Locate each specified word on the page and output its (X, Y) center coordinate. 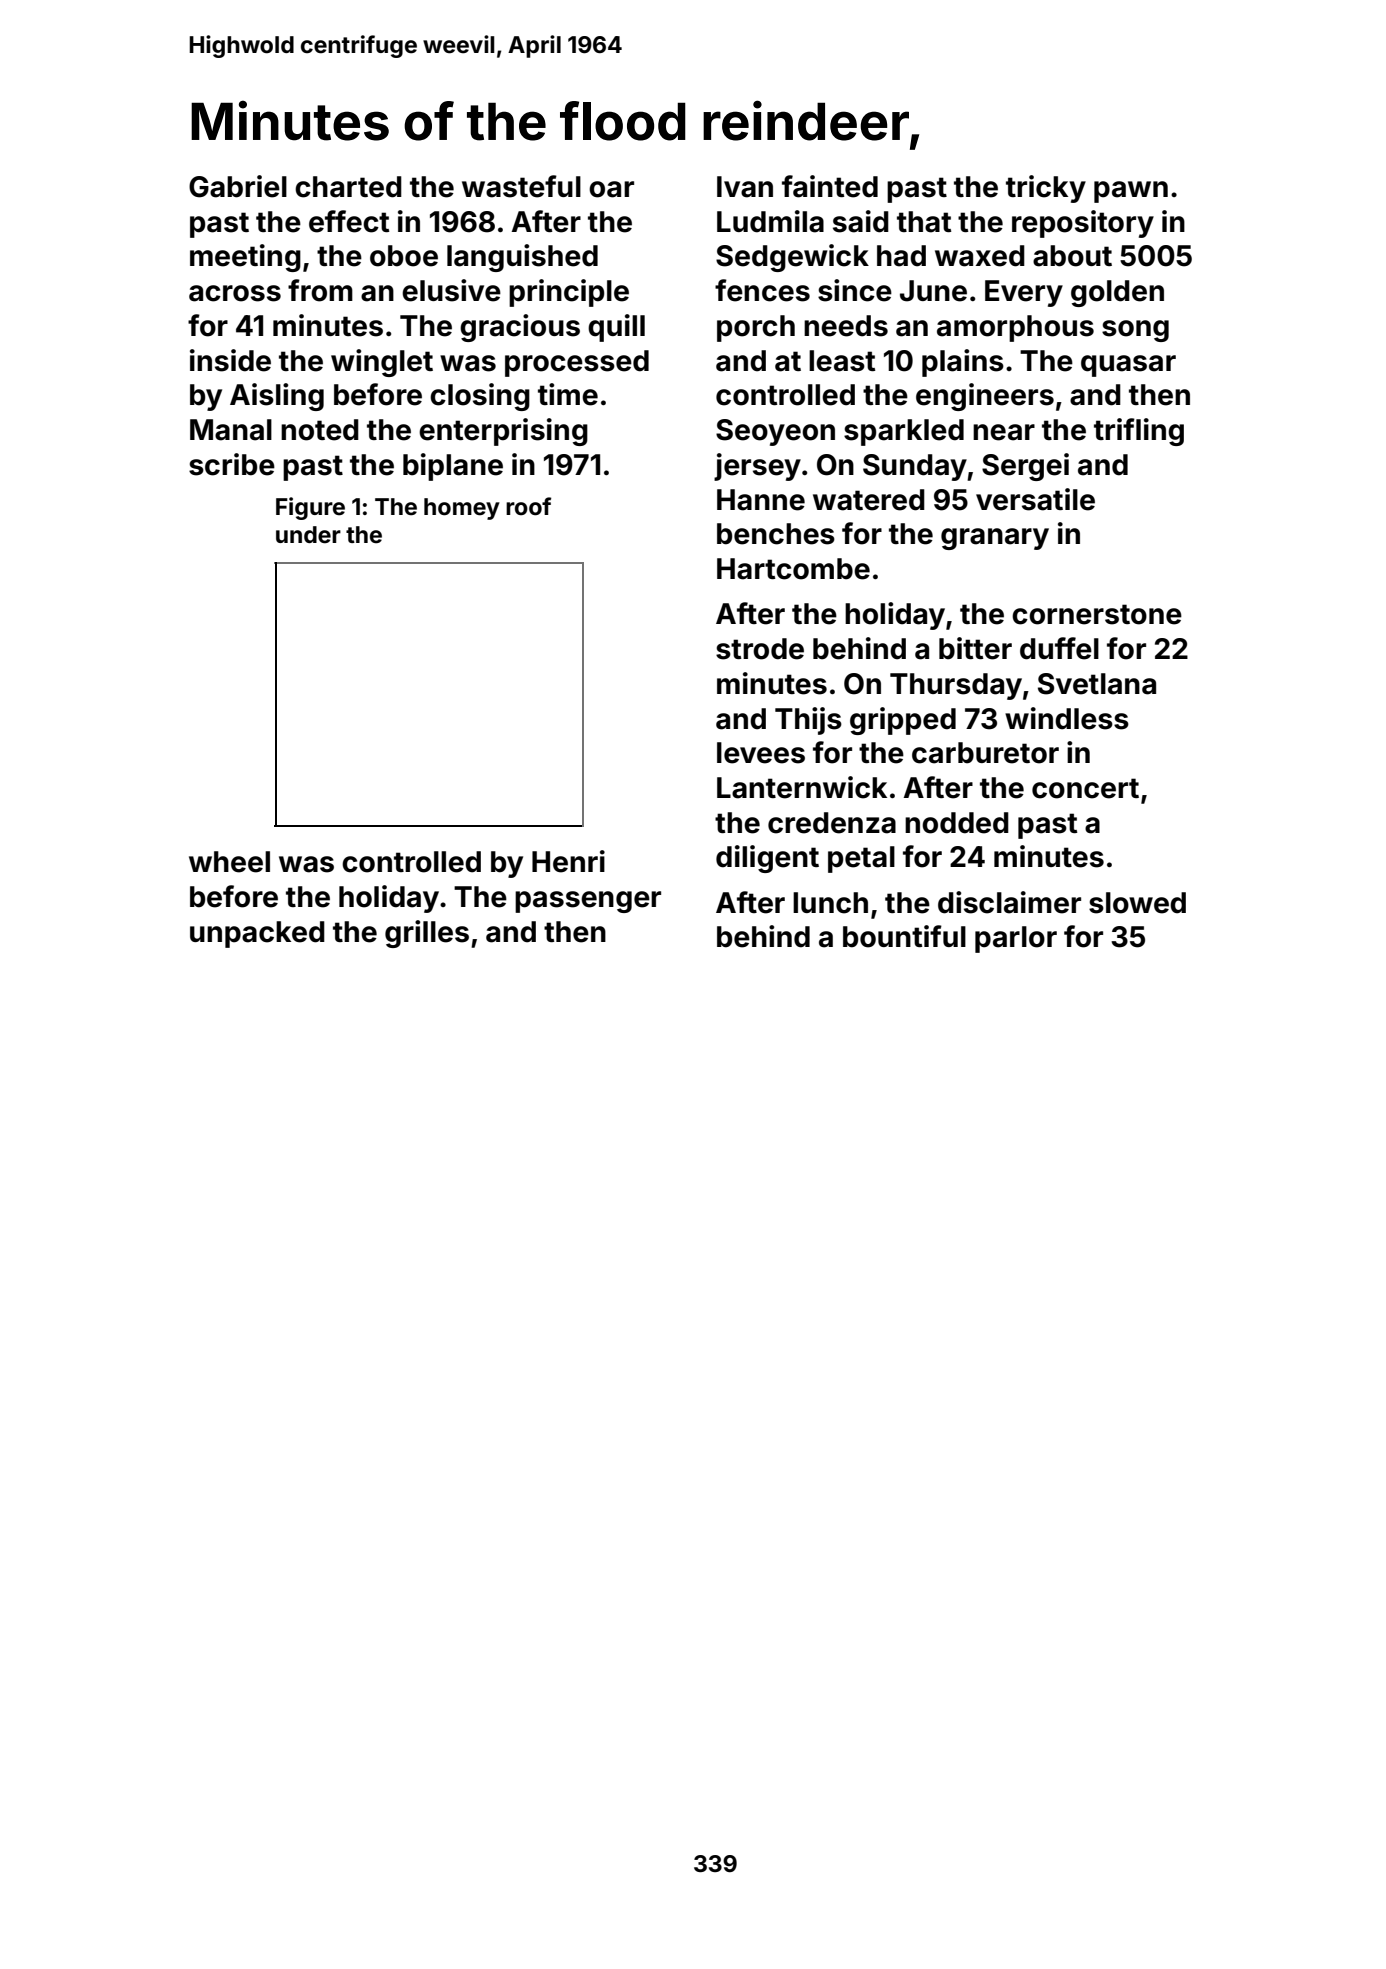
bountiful (904, 936)
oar (611, 189)
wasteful (521, 186)
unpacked (257, 934)
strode (760, 649)
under (308, 535)
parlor (1016, 939)
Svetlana (1097, 684)
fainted (830, 186)
